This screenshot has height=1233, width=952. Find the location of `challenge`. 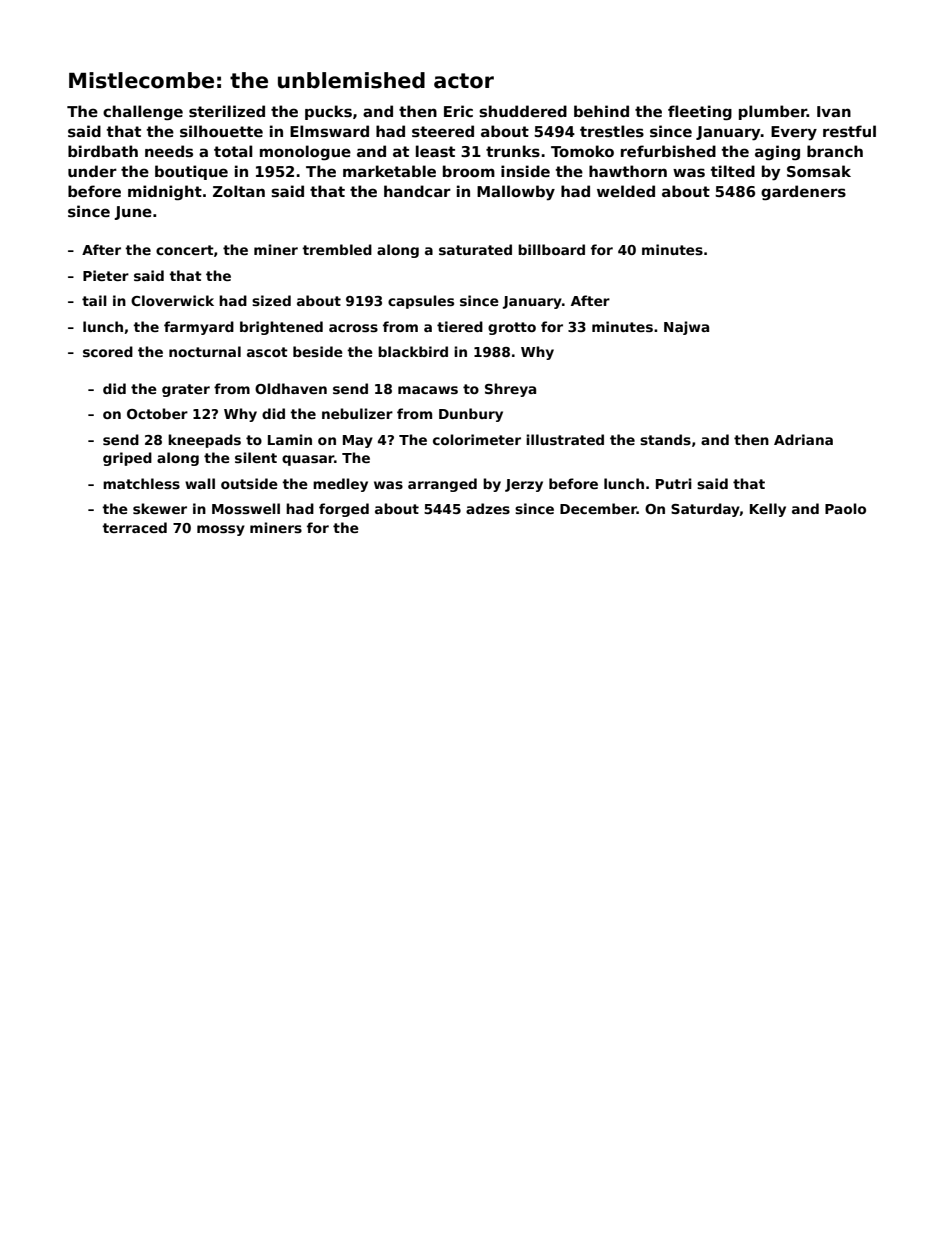

challenge is located at coordinates (143, 113).
